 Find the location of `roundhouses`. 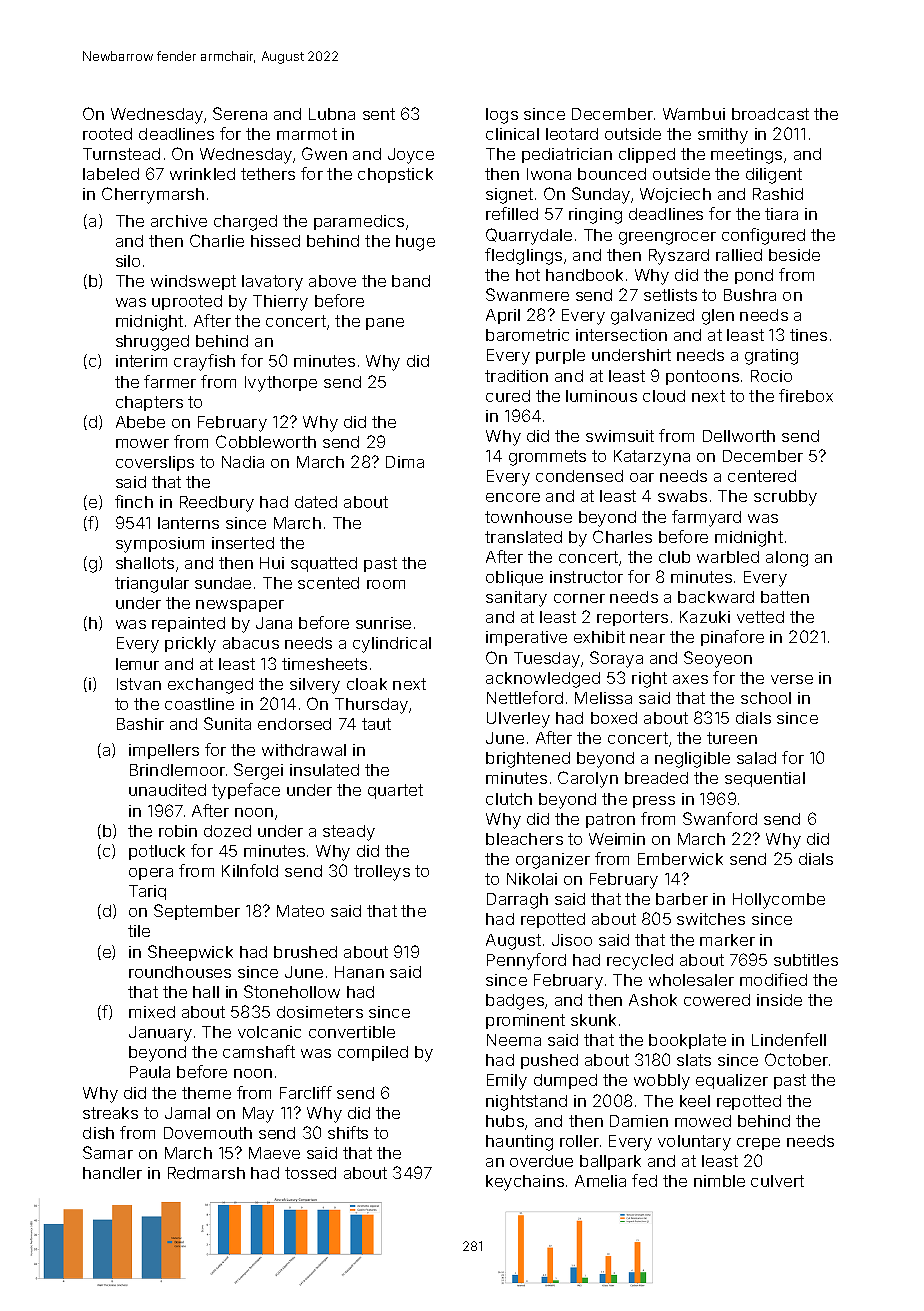

roundhouses is located at coordinates (180, 972).
